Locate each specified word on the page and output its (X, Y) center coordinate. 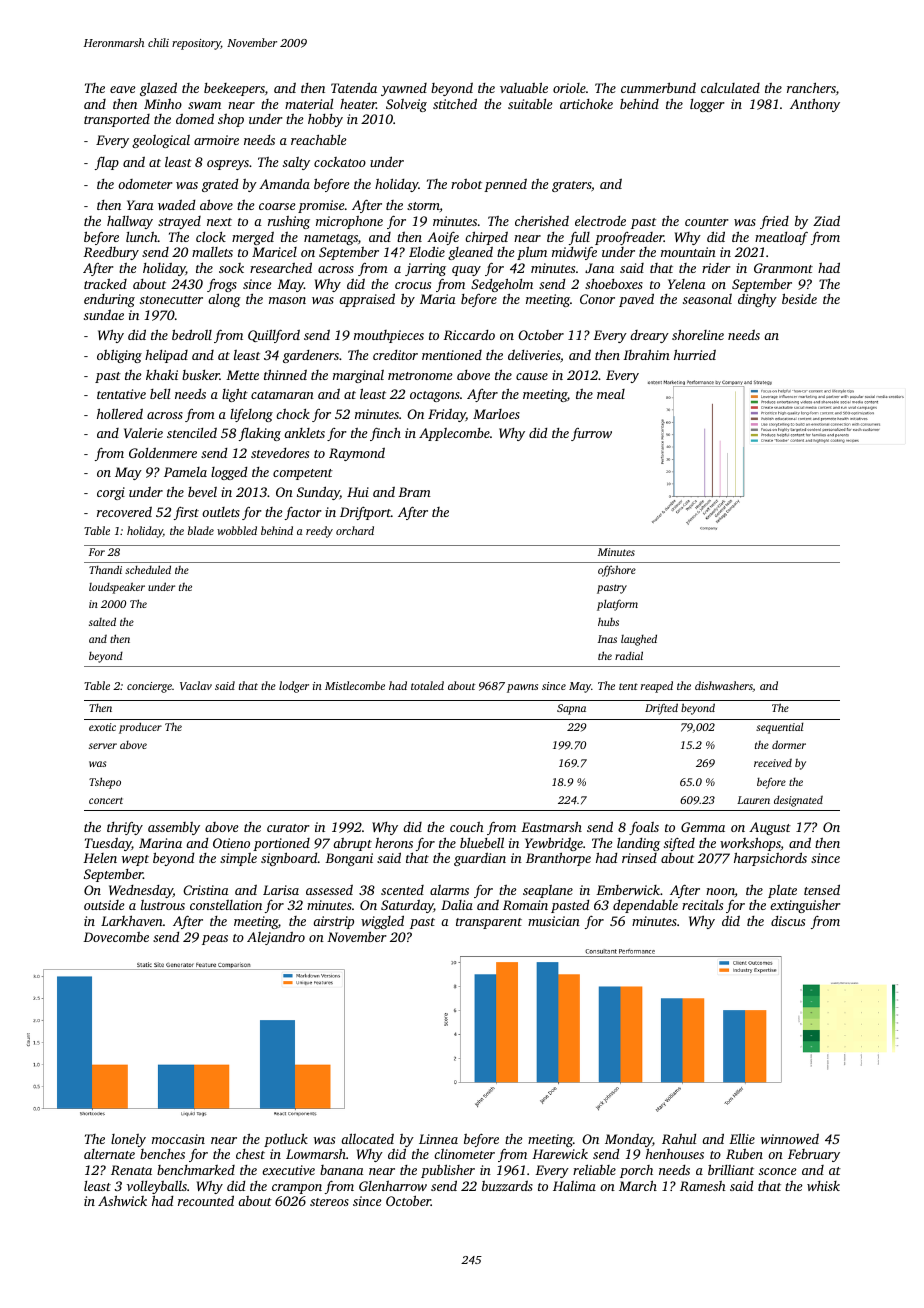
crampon (297, 1189)
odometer (145, 184)
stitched (455, 103)
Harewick (560, 1154)
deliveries (534, 355)
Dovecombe (116, 937)
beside (799, 298)
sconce (778, 1171)
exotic (102, 727)
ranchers (811, 87)
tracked (105, 283)
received (773, 763)
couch (467, 826)
